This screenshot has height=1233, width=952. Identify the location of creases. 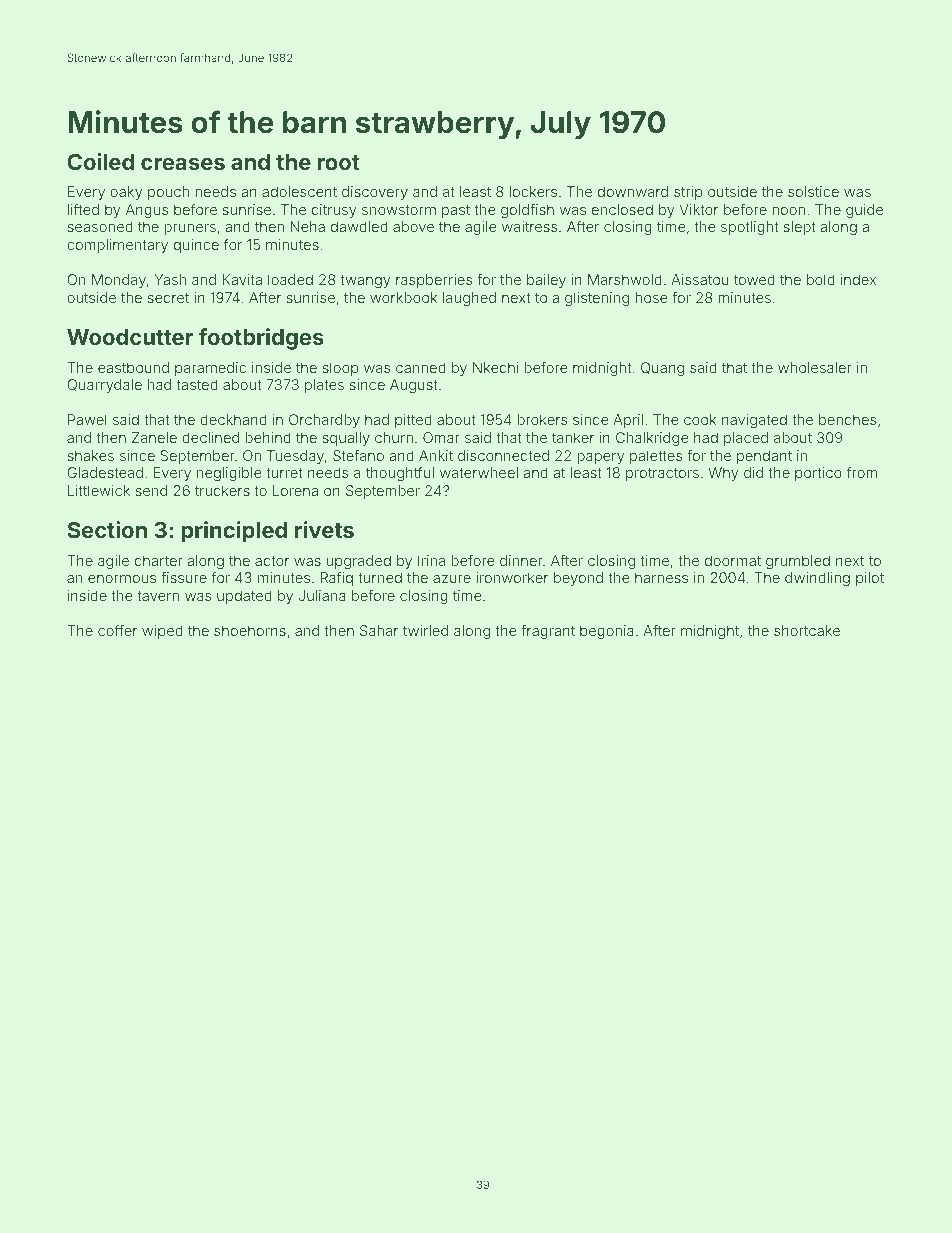
(183, 164).
